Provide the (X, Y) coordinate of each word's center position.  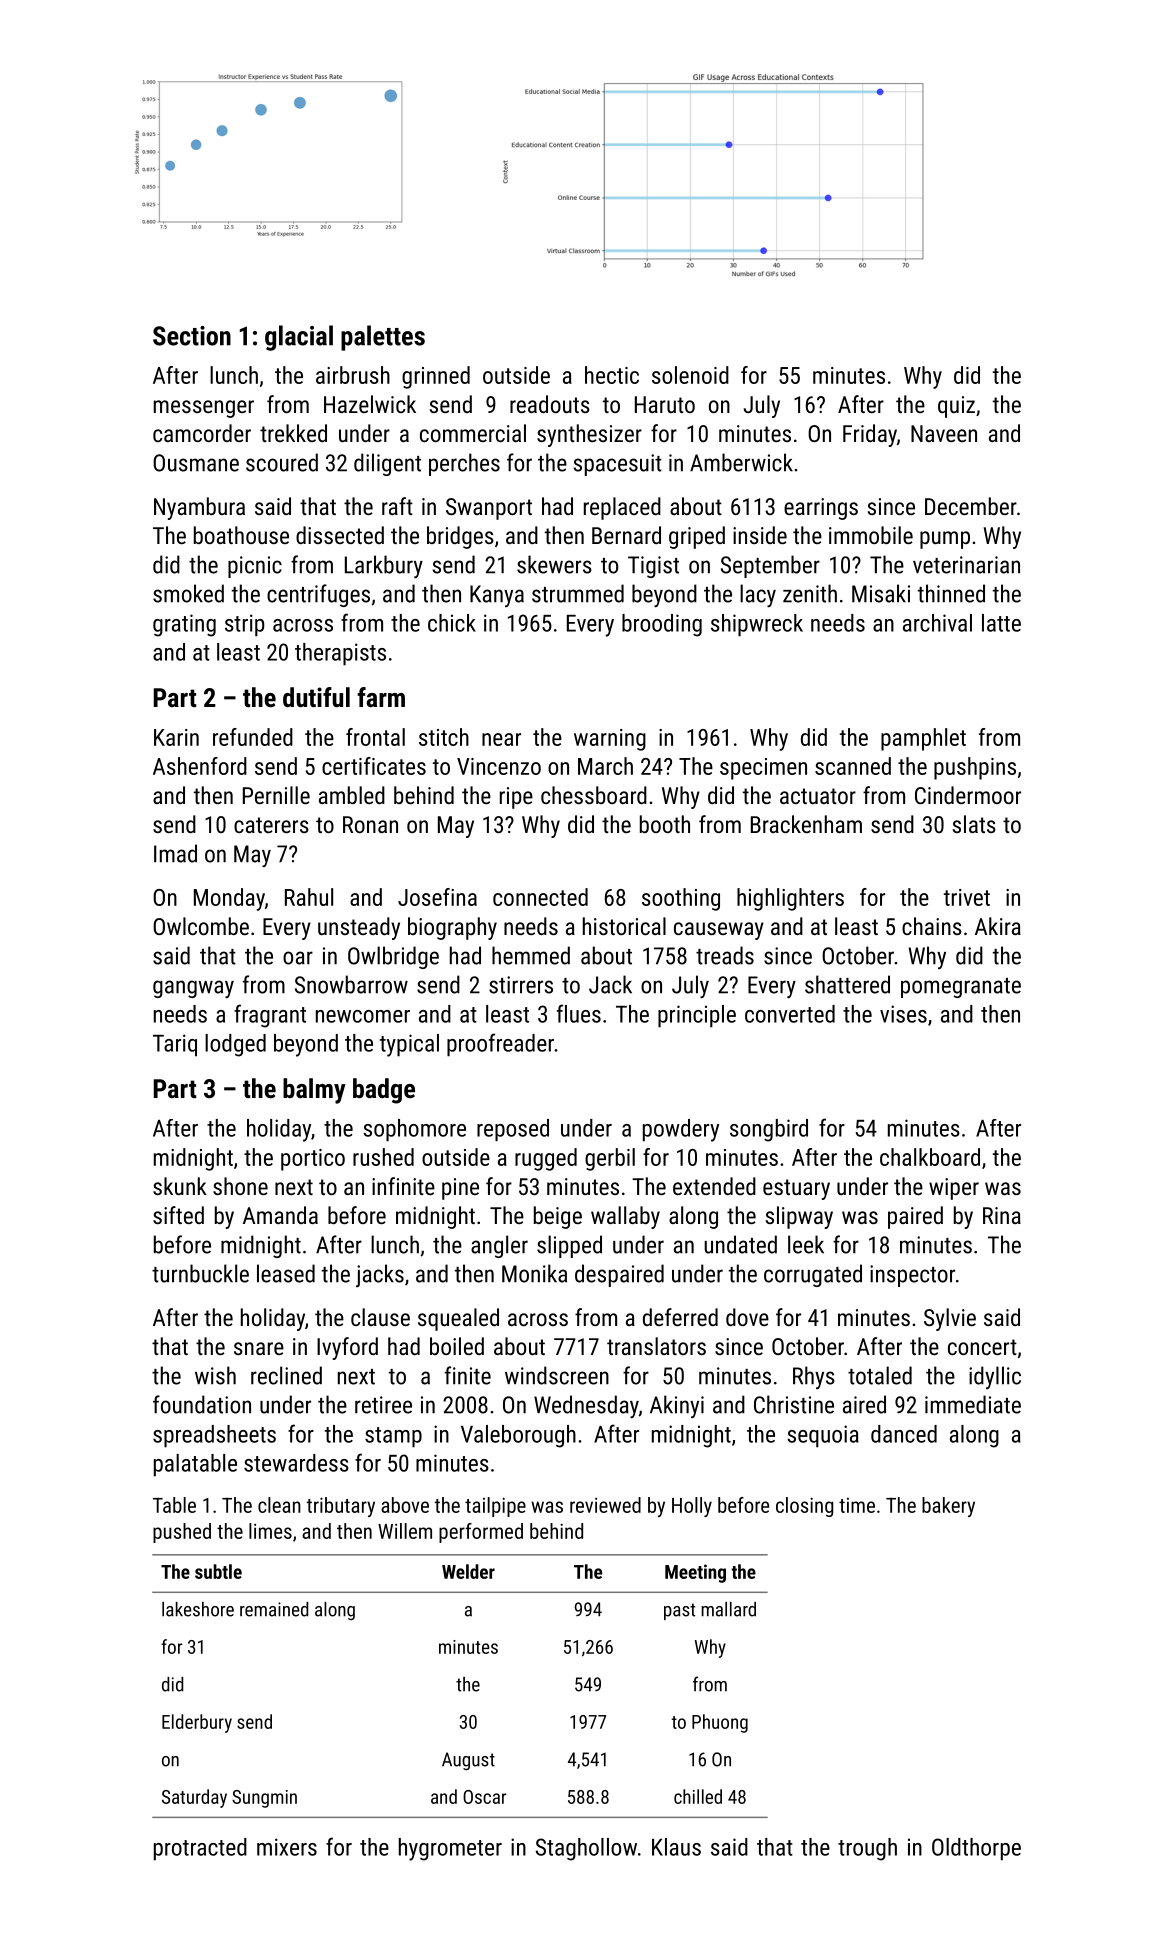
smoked (188, 593)
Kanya (497, 596)
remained (274, 1609)
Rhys (814, 1377)
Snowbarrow (351, 984)
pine (460, 1189)
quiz (956, 407)
